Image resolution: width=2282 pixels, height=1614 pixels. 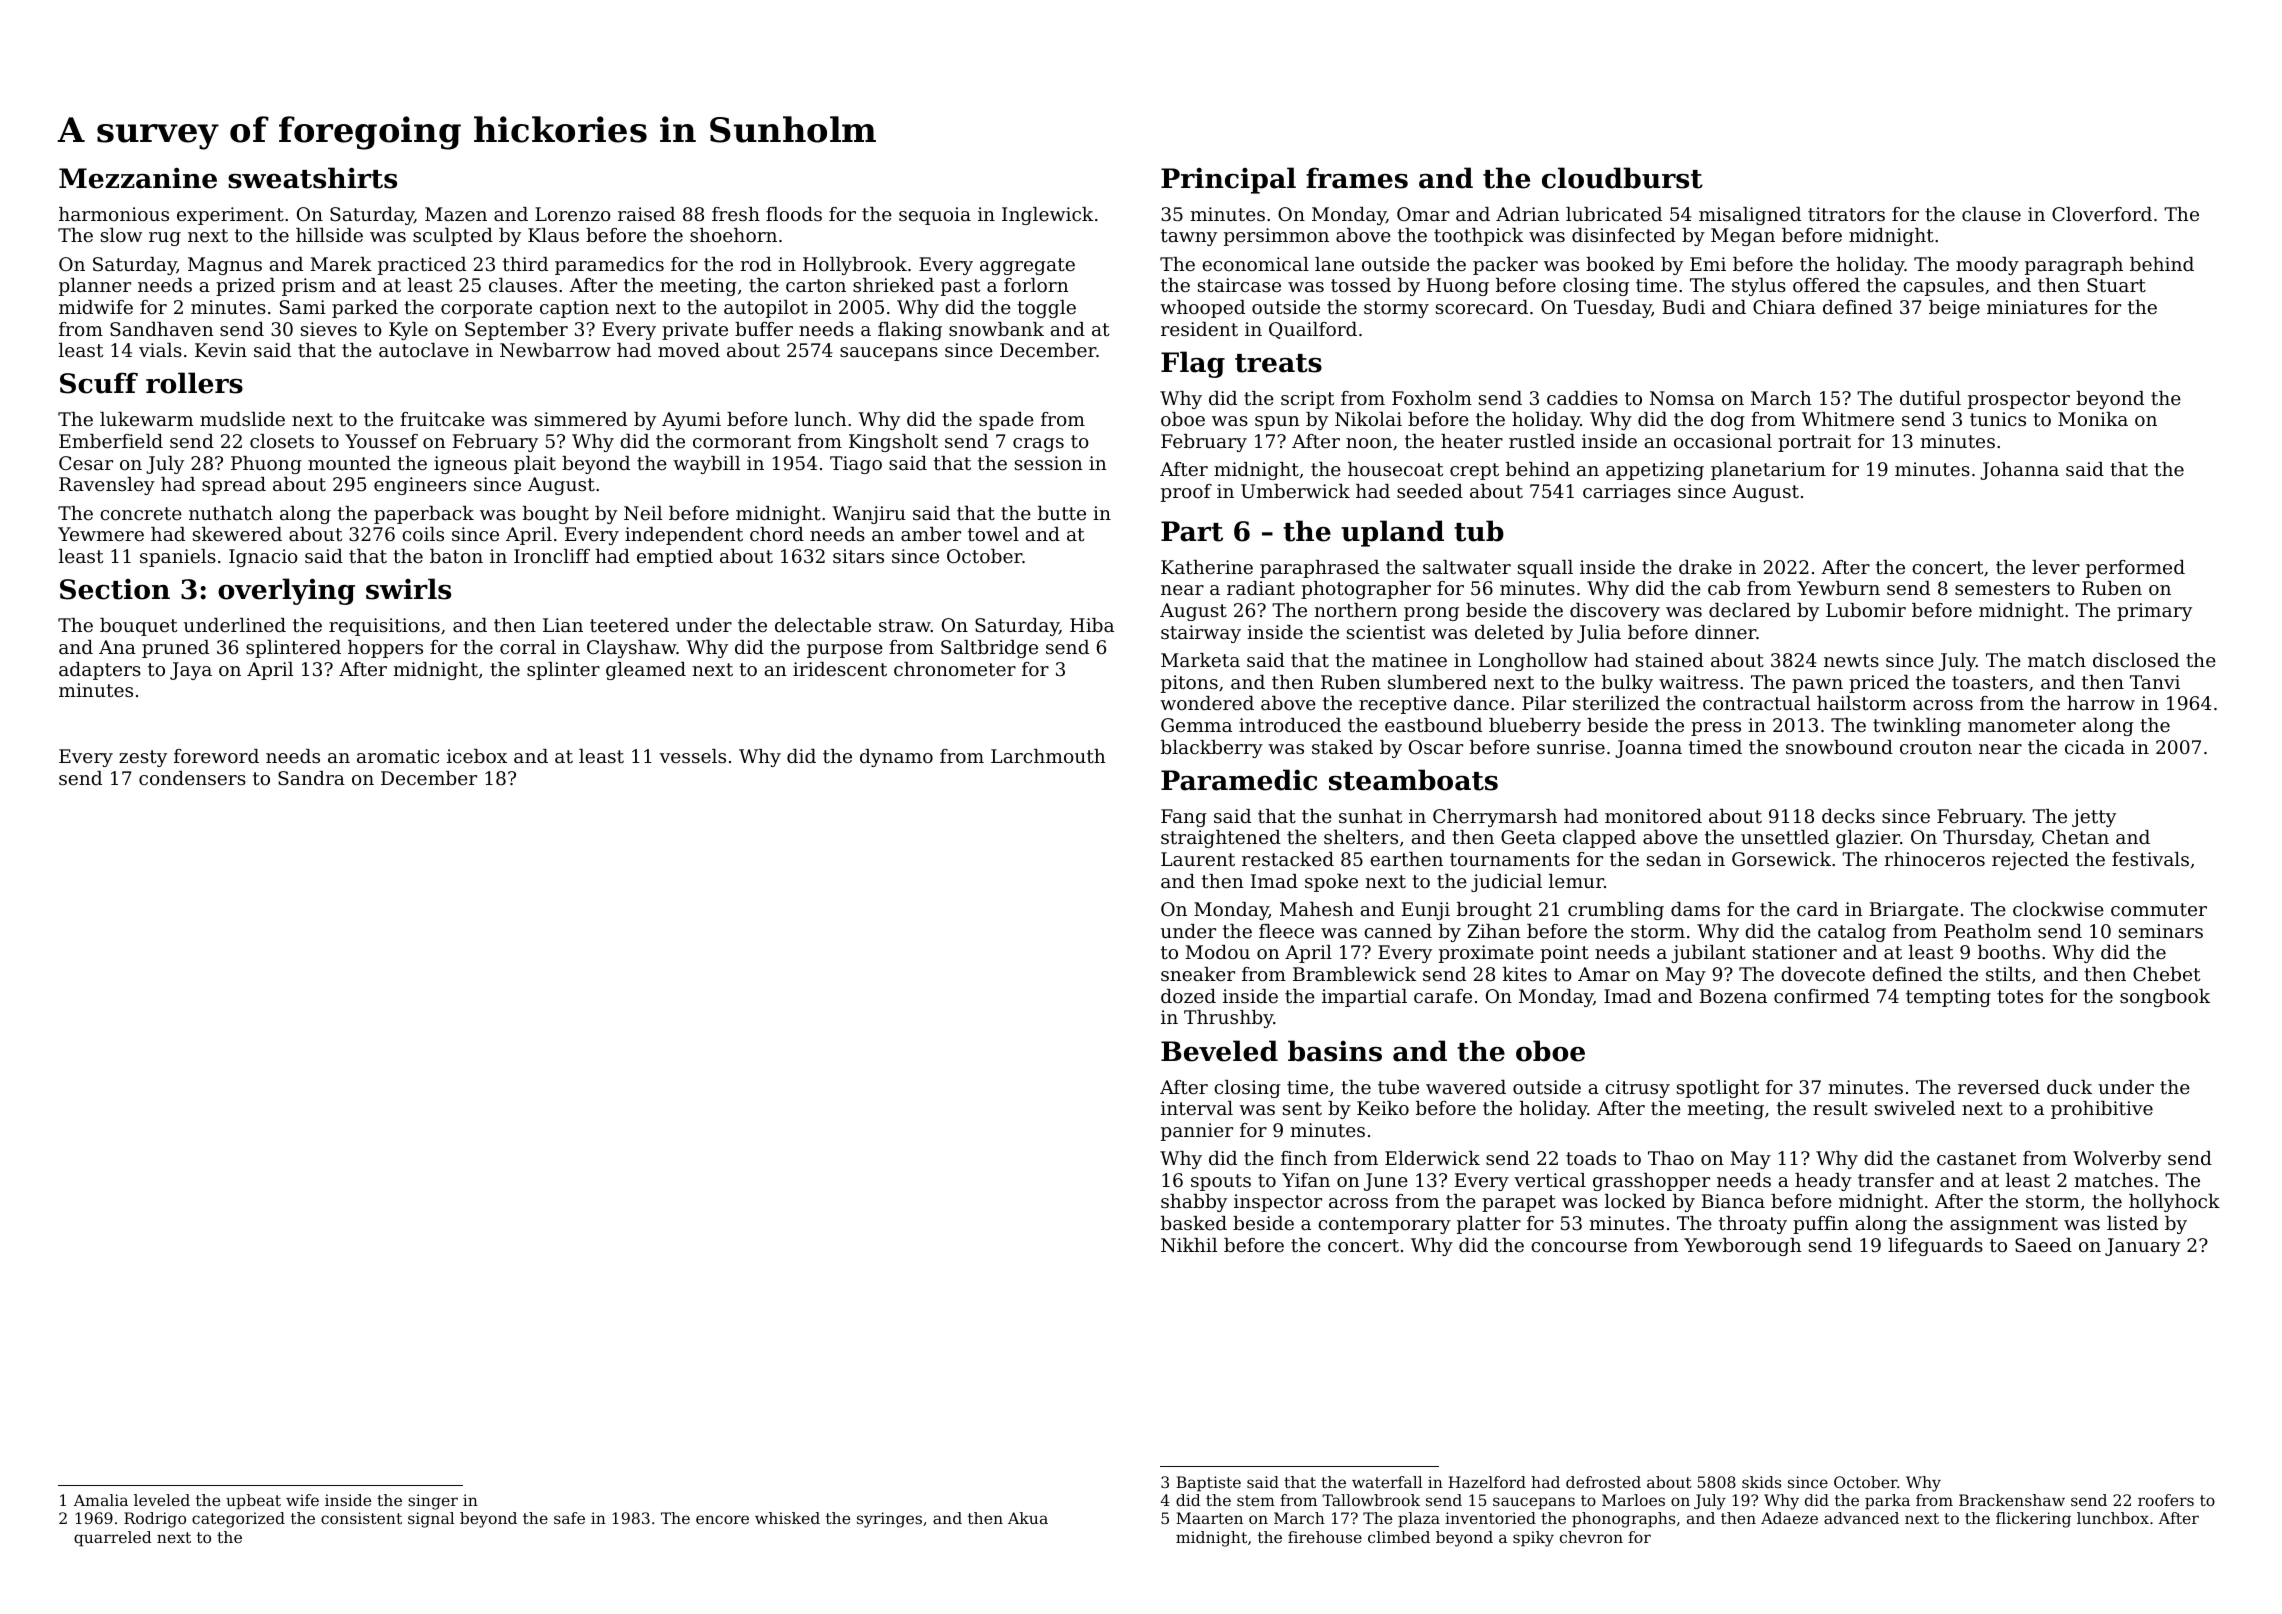 What do you see at coordinates (1936, 747) in the screenshot?
I see `crouton` at bounding box center [1936, 747].
